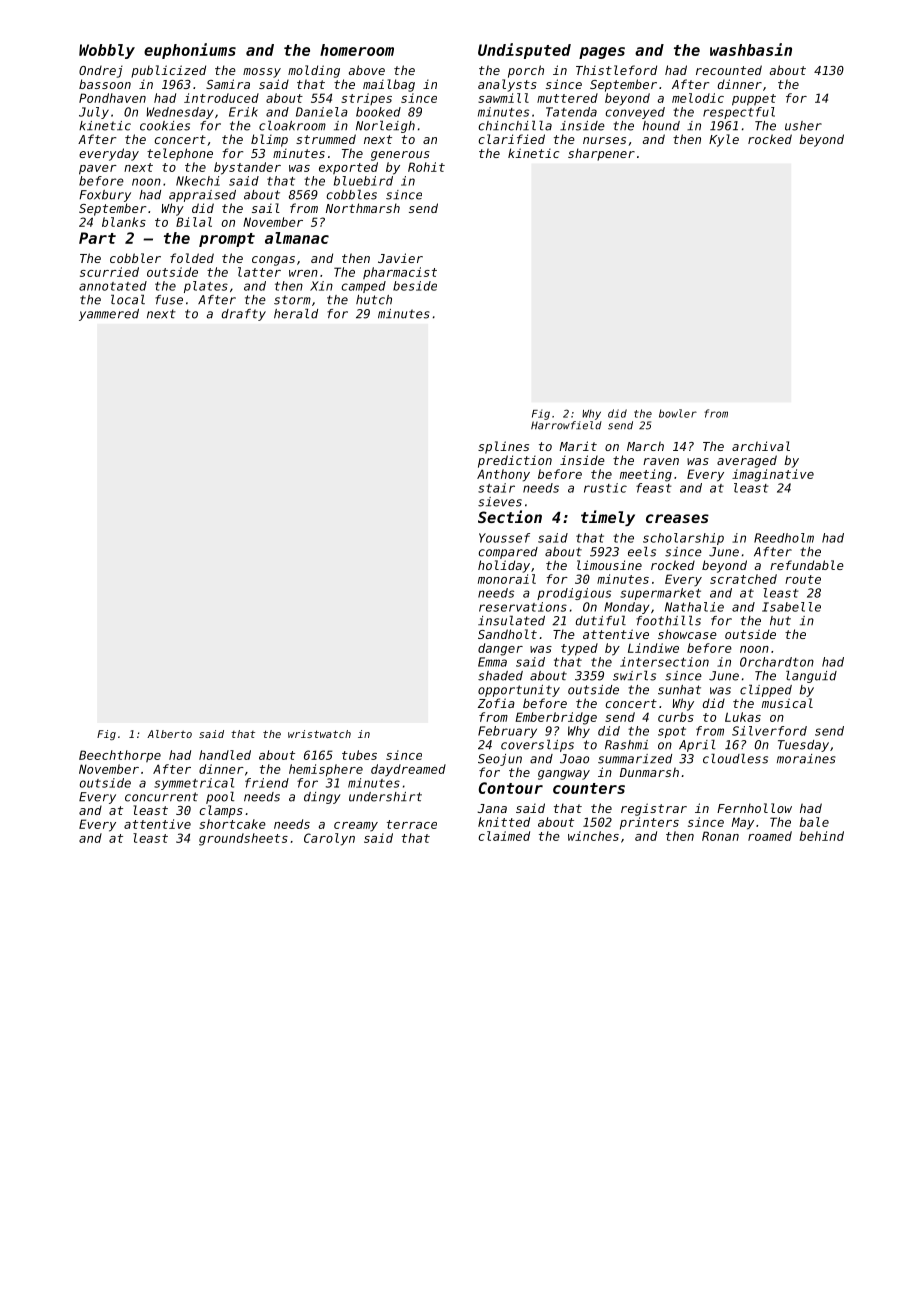 The image size is (924, 1308). Describe the element at coordinates (751, 49) in the document. I see `washbasin` at that location.
